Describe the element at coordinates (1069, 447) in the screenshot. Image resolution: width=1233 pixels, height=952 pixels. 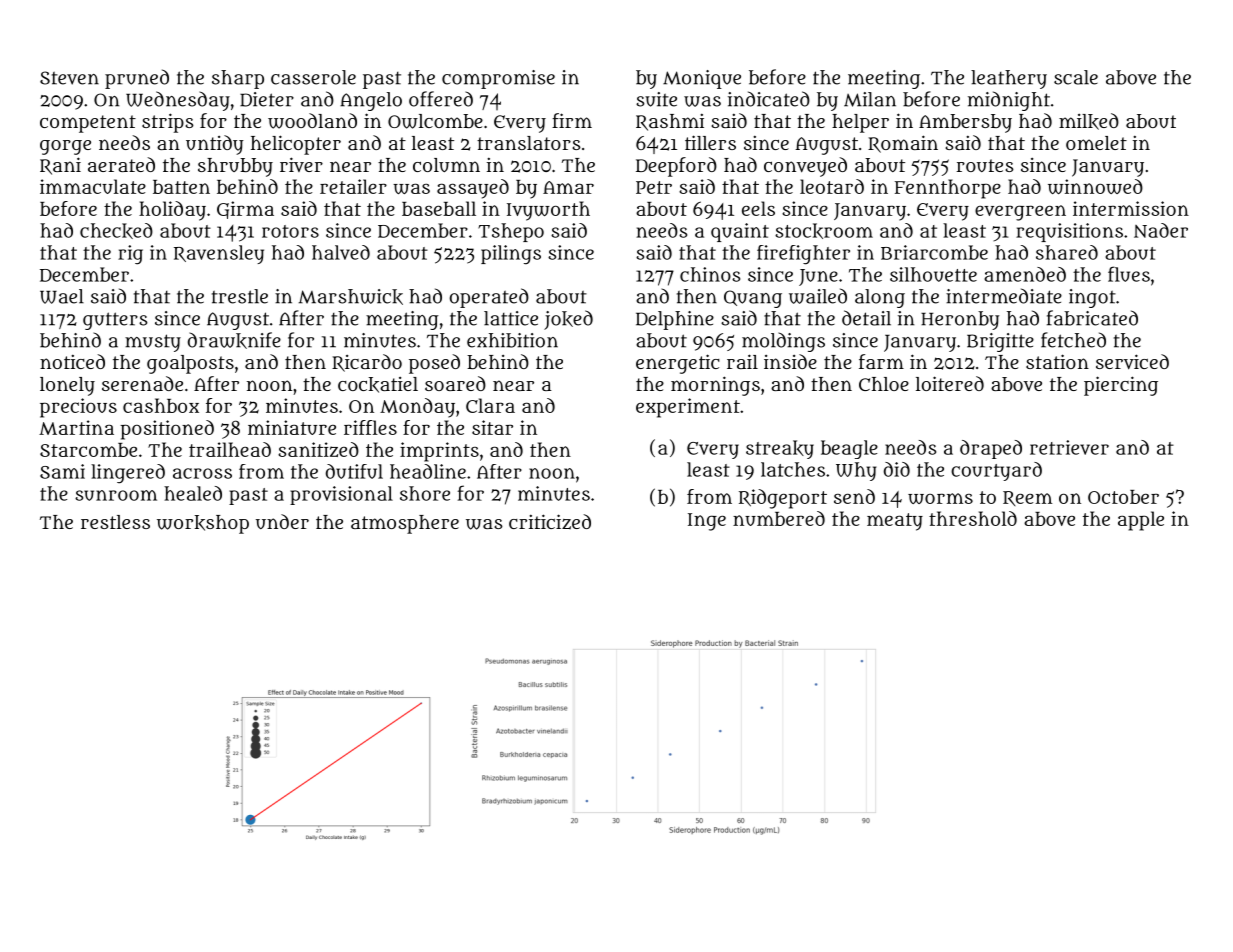
I see `retriever` at that location.
